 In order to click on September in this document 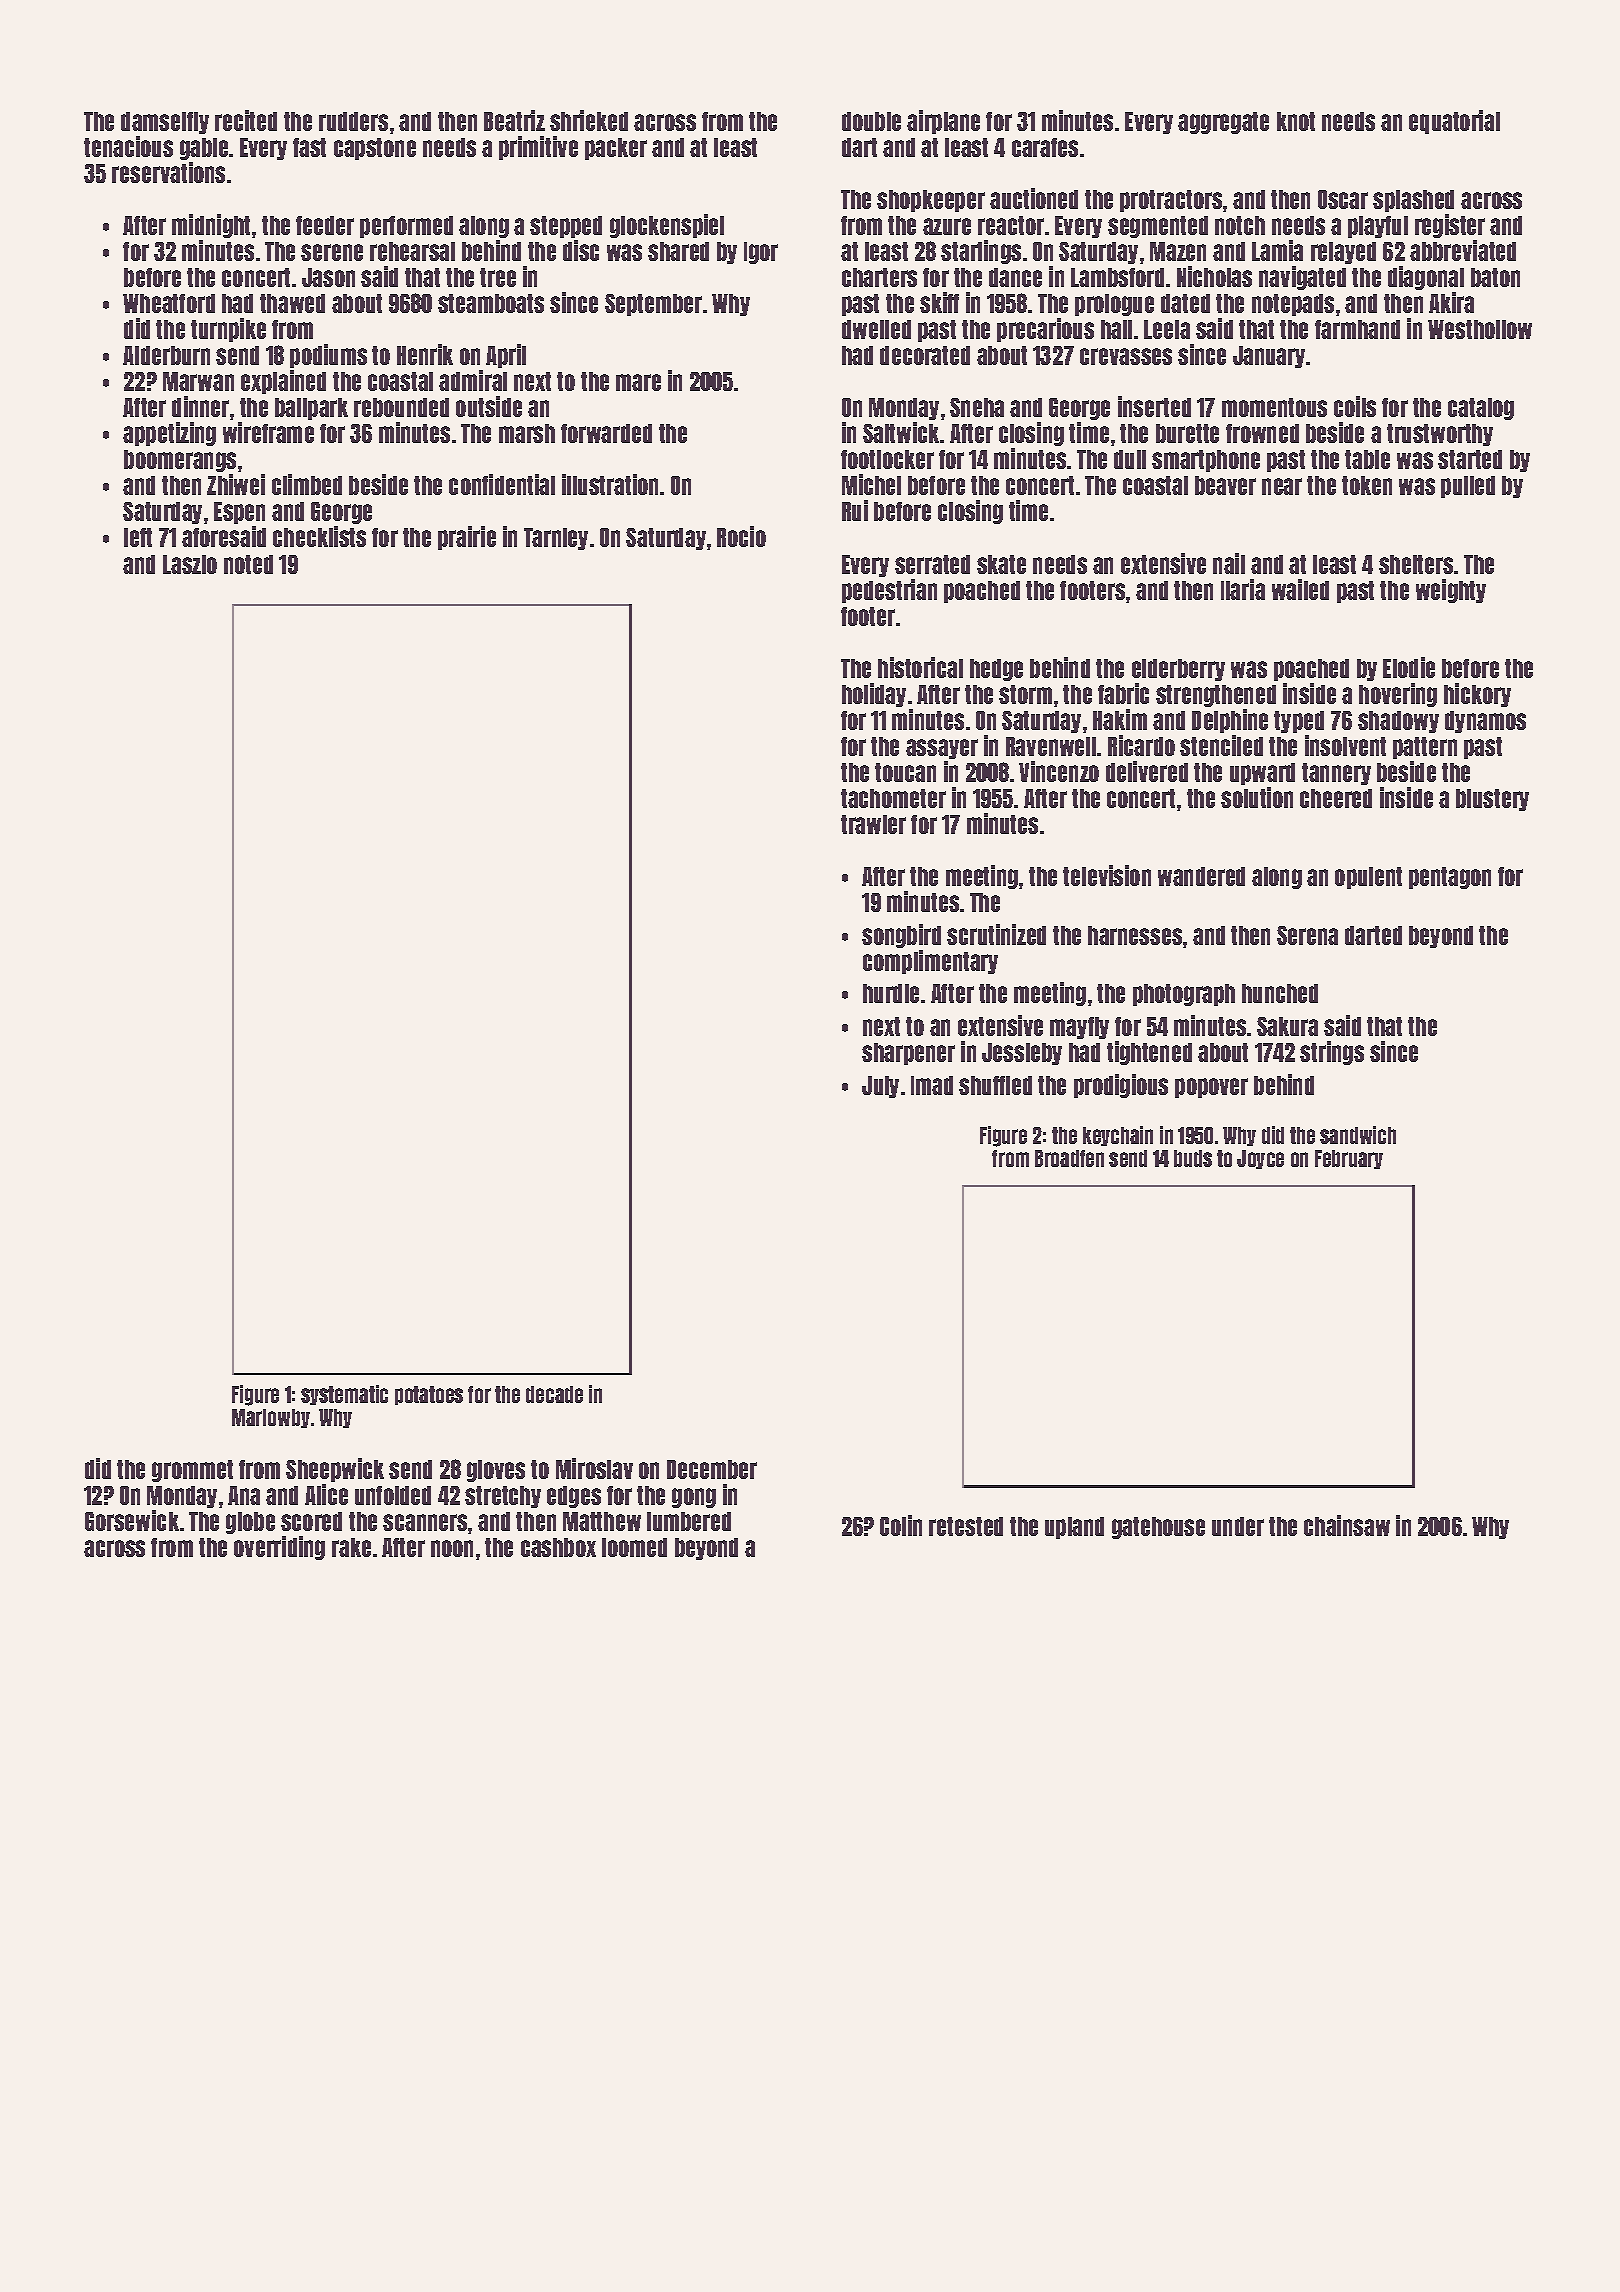, I will do `click(653, 305)`.
